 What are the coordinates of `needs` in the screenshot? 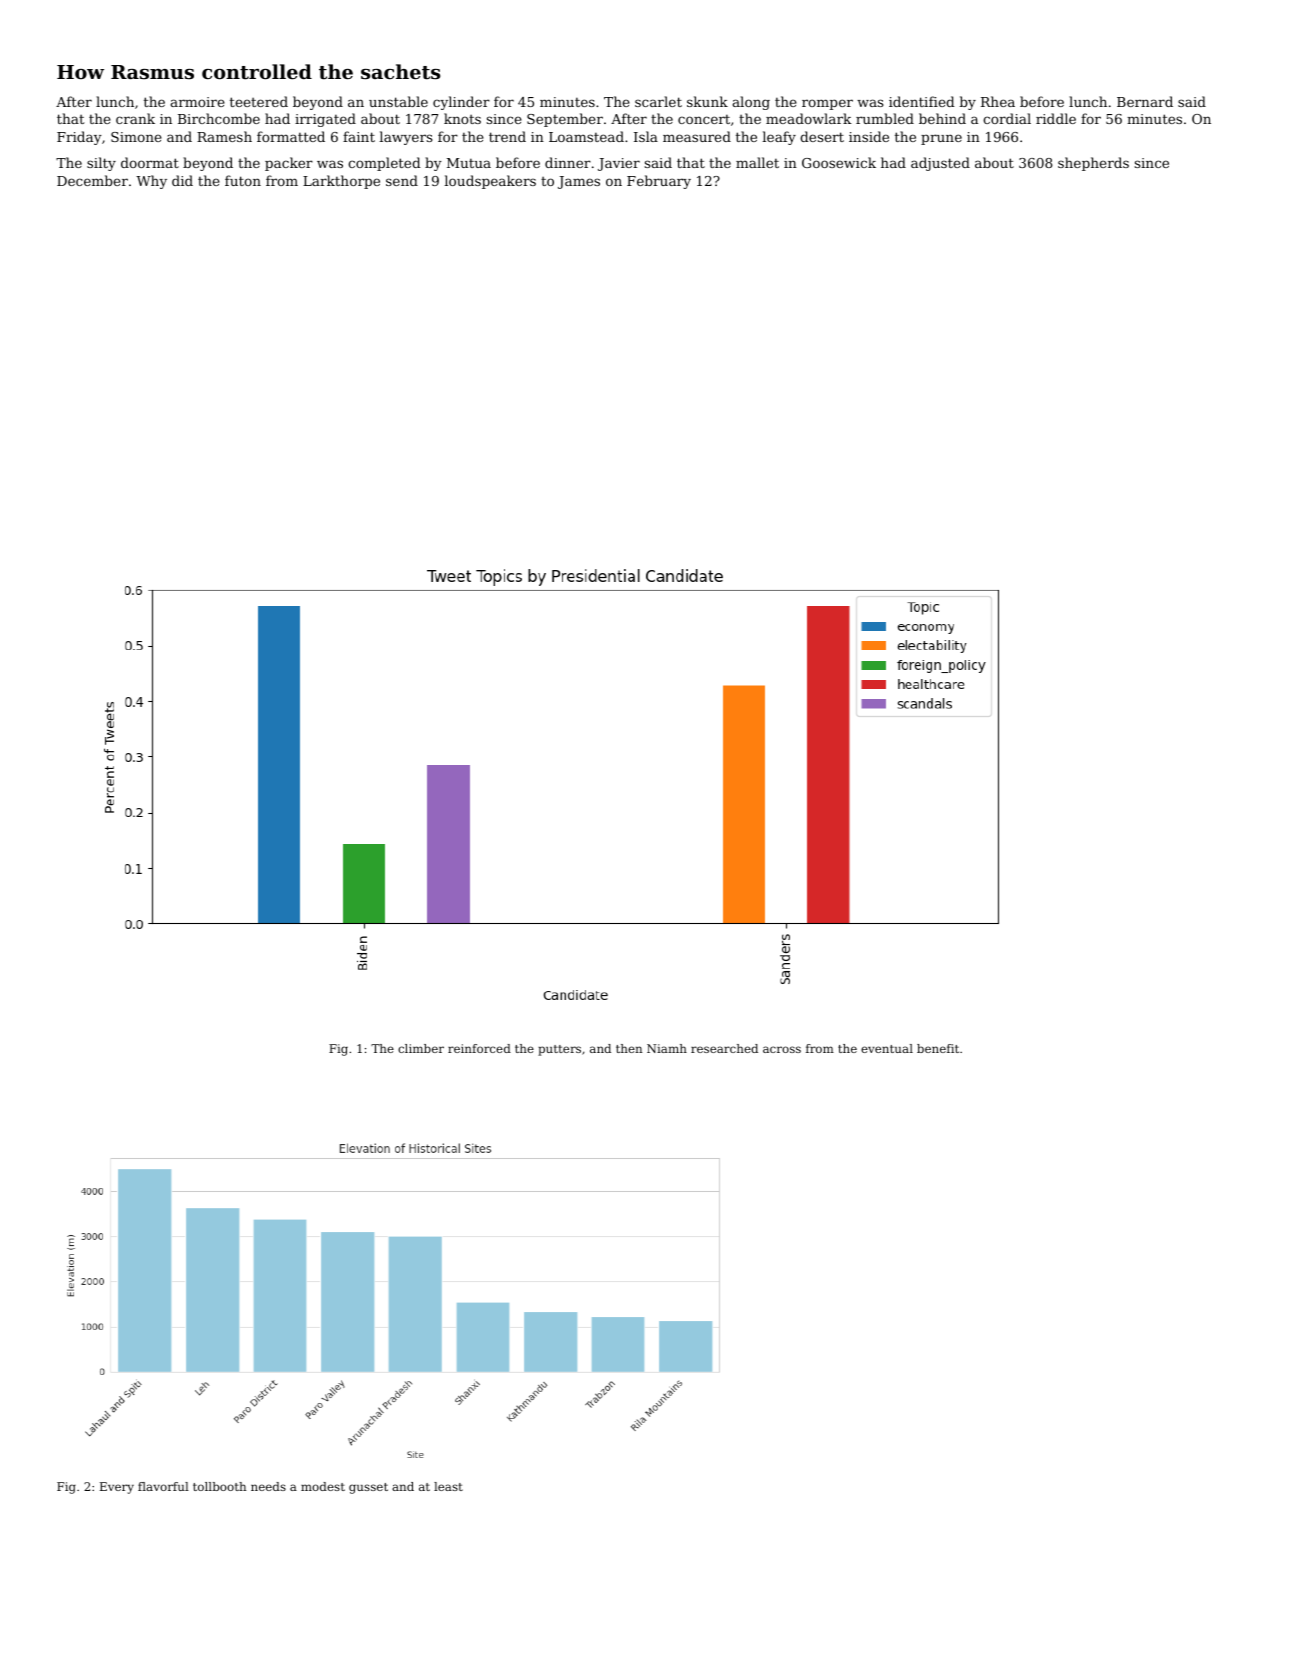 It's located at (268, 1486).
